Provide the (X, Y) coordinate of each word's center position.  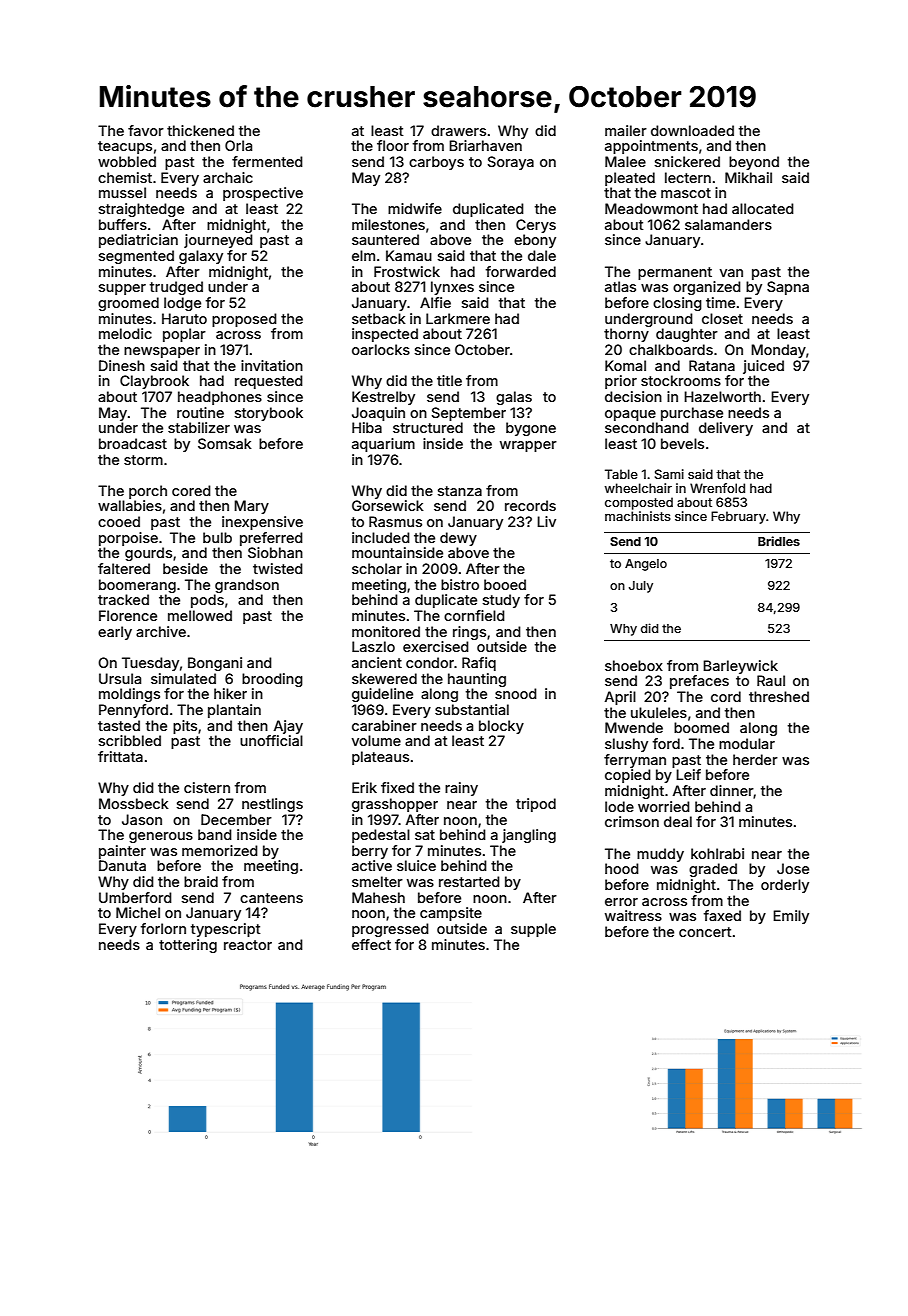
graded (713, 870)
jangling (529, 836)
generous (161, 837)
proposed (244, 320)
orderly (785, 886)
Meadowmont (651, 208)
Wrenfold (717, 488)
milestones (388, 224)
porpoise (128, 539)
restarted (469, 881)
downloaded (692, 130)
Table (621, 474)
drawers (458, 130)
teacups (125, 147)
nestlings (272, 805)
